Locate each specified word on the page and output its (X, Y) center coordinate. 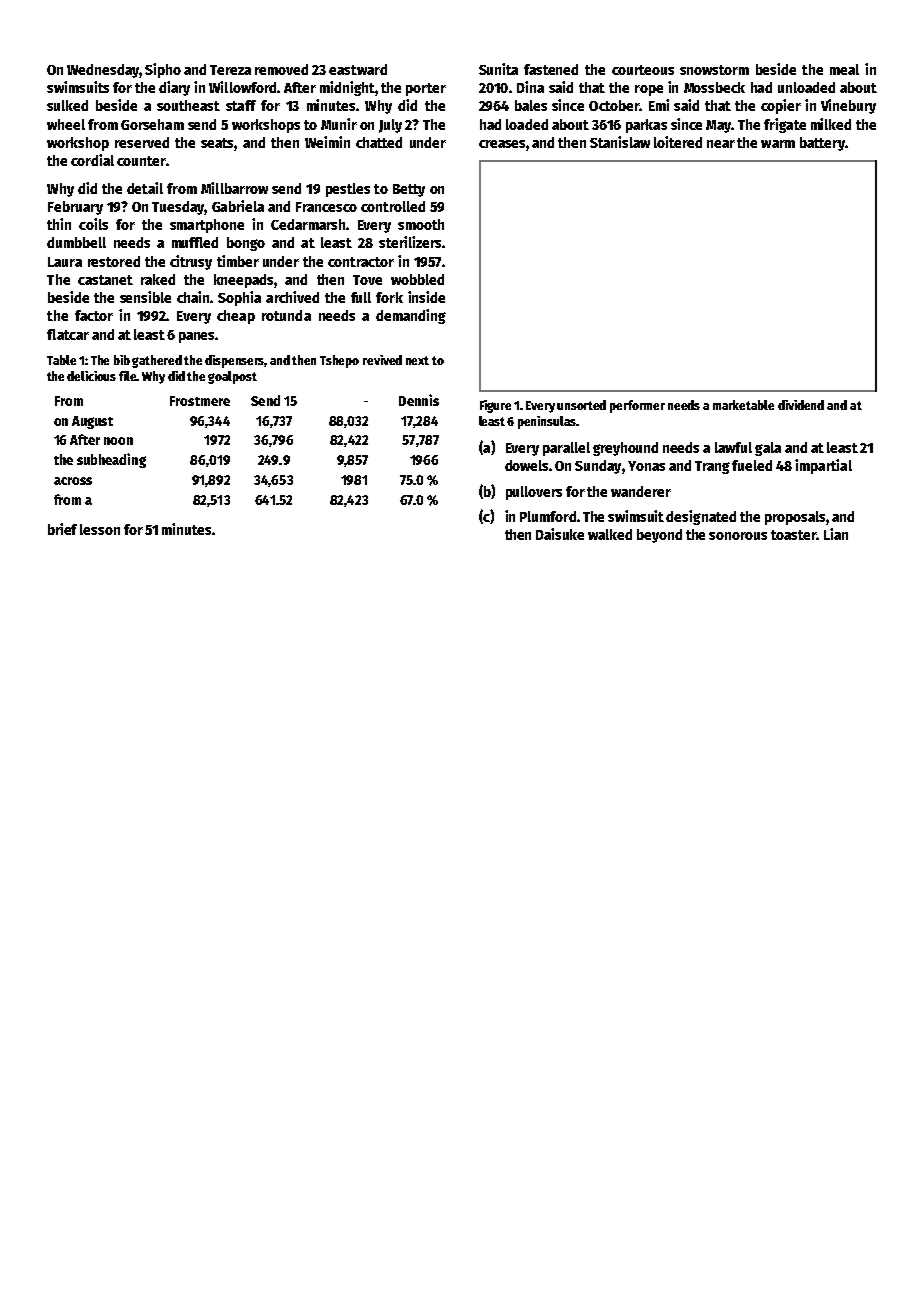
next (417, 360)
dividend (801, 405)
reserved (142, 142)
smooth (421, 224)
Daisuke (560, 534)
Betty (409, 190)
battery (822, 144)
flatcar (68, 334)
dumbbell (76, 242)
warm (778, 144)
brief (62, 529)
